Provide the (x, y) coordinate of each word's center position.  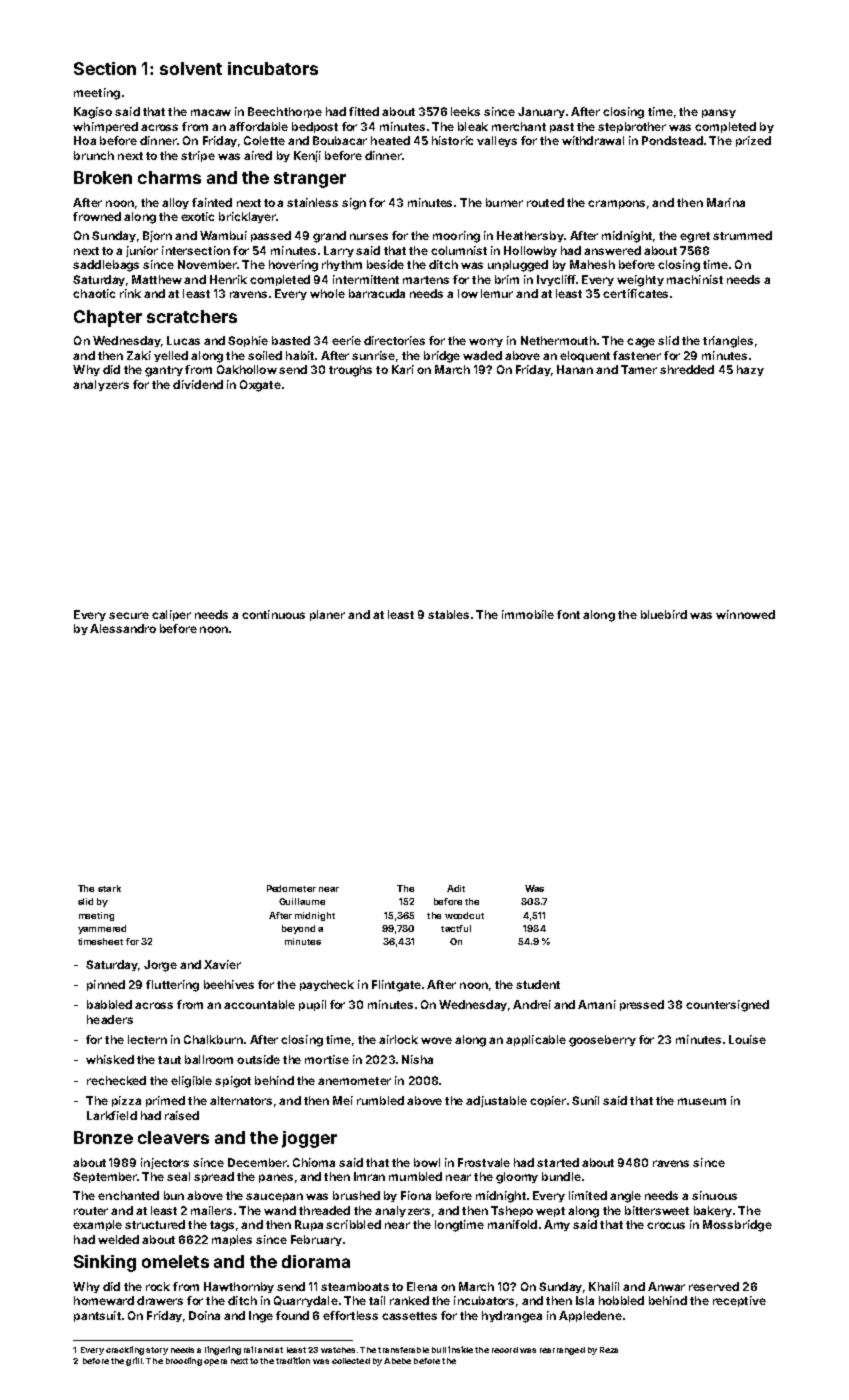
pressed (642, 1005)
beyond (298, 929)
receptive (739, 1301)
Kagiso (93, 113)
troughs (350, 371)
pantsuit (97, 1316)
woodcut (464, 915)
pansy (719, 113)
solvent (191, 68)
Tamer (639, 369)
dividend (198, 384)
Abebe (397, 1361)
